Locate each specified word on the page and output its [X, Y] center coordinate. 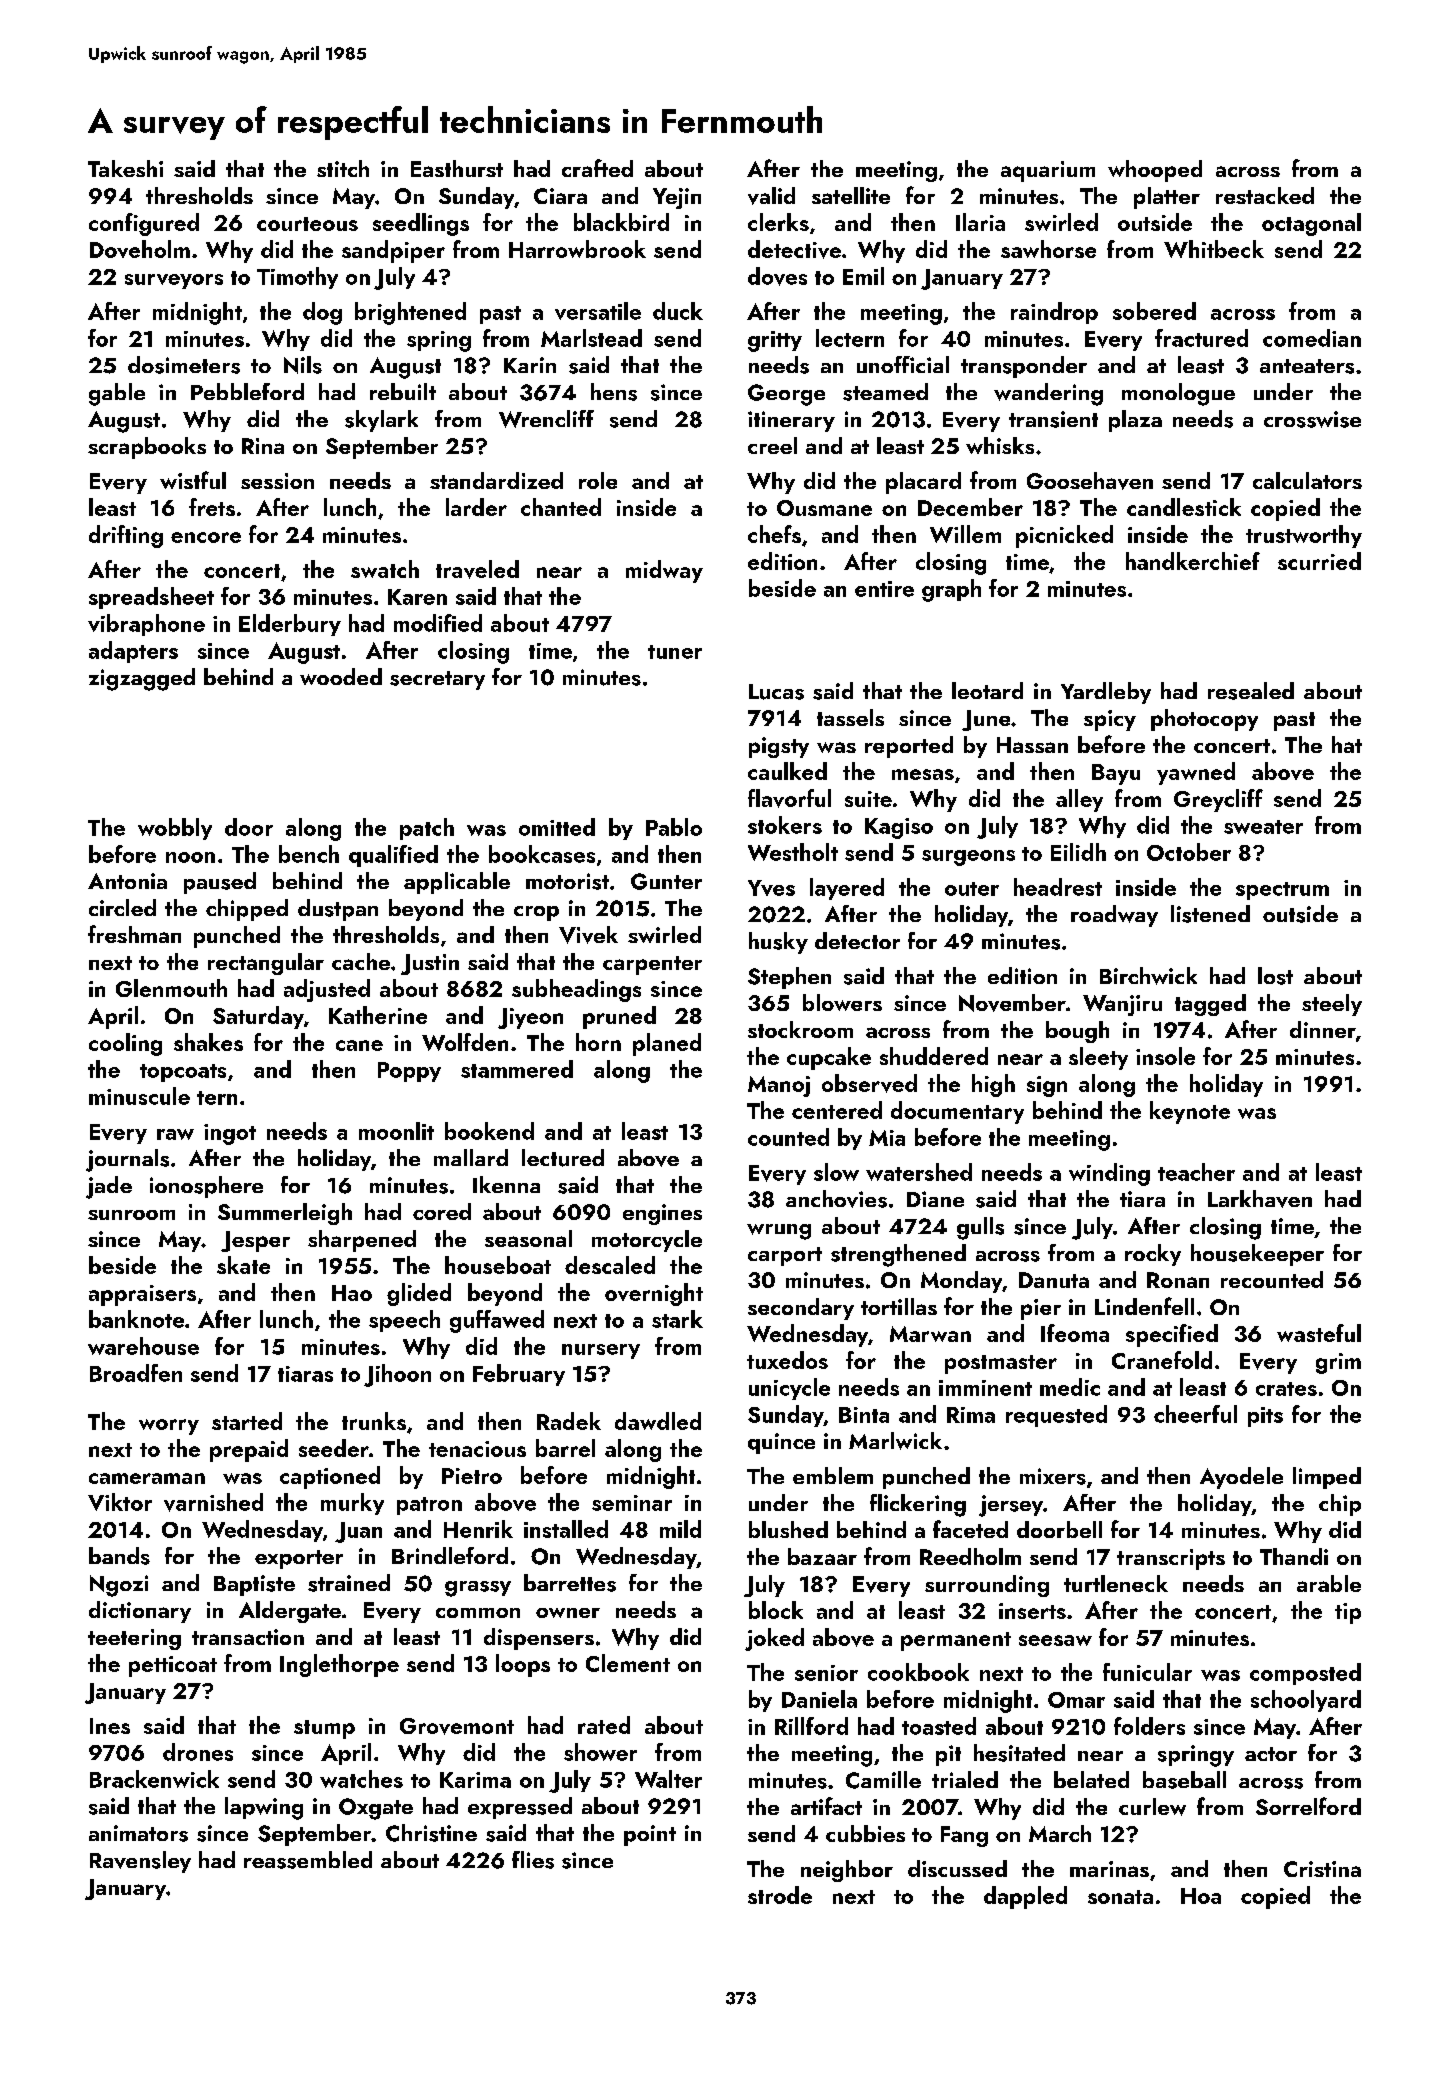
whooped [1155, 171]
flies [533, 1860]
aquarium [1048, 171]
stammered [517, 1069]
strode [780, 1895]
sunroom [131, 1215]
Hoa [1201, 1896]
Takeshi [125, 168]
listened [1210, 914]
